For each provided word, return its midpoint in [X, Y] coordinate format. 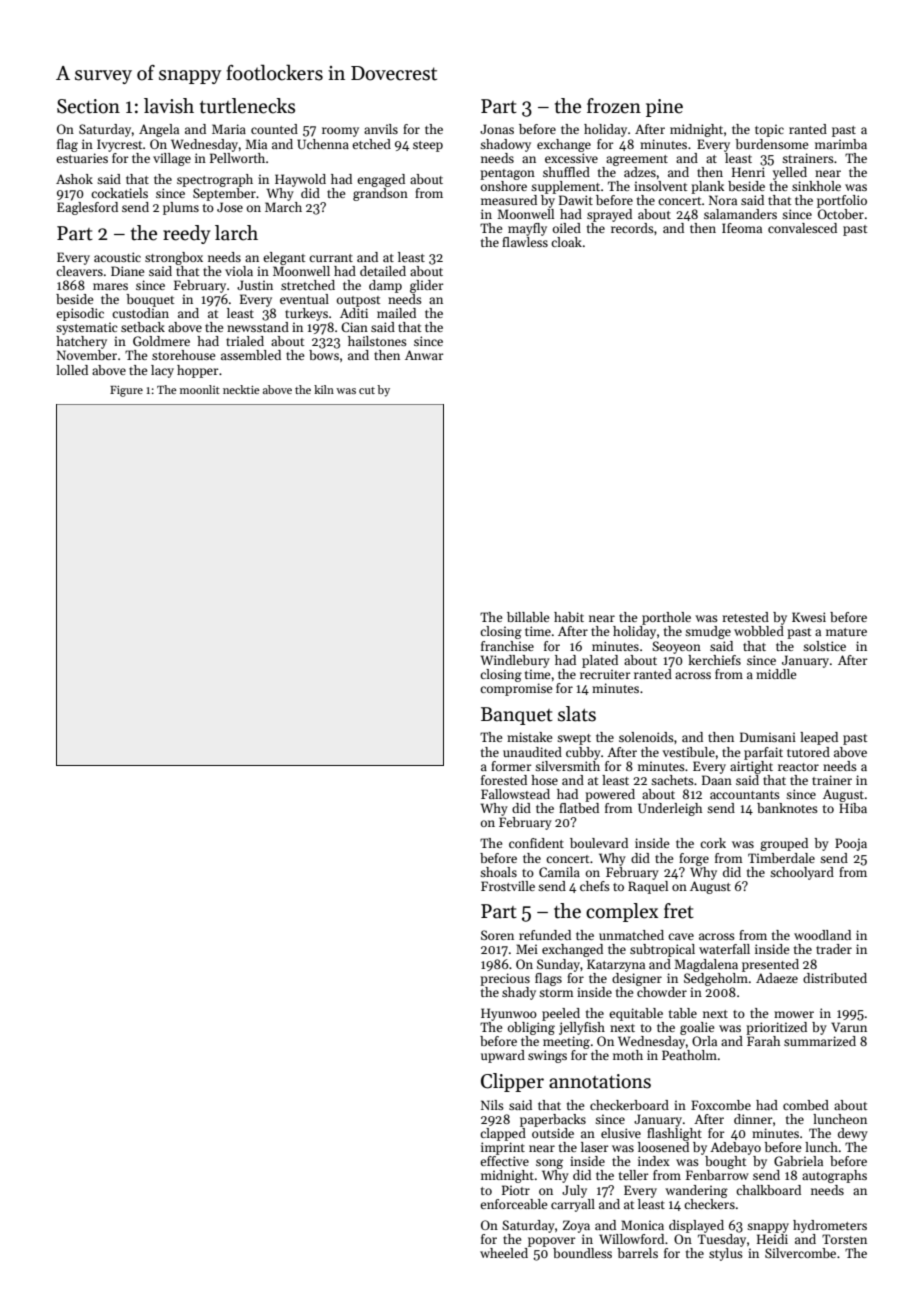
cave [681, 936]
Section [88, 106]
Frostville [508, 886]
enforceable [513, 1204]
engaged [381, 180]
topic [769, 130]
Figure [126, 391]
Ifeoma [742, 228]
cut [367, 390]
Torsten [844, 1239]
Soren [497, 935]
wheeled [504, 1253]
